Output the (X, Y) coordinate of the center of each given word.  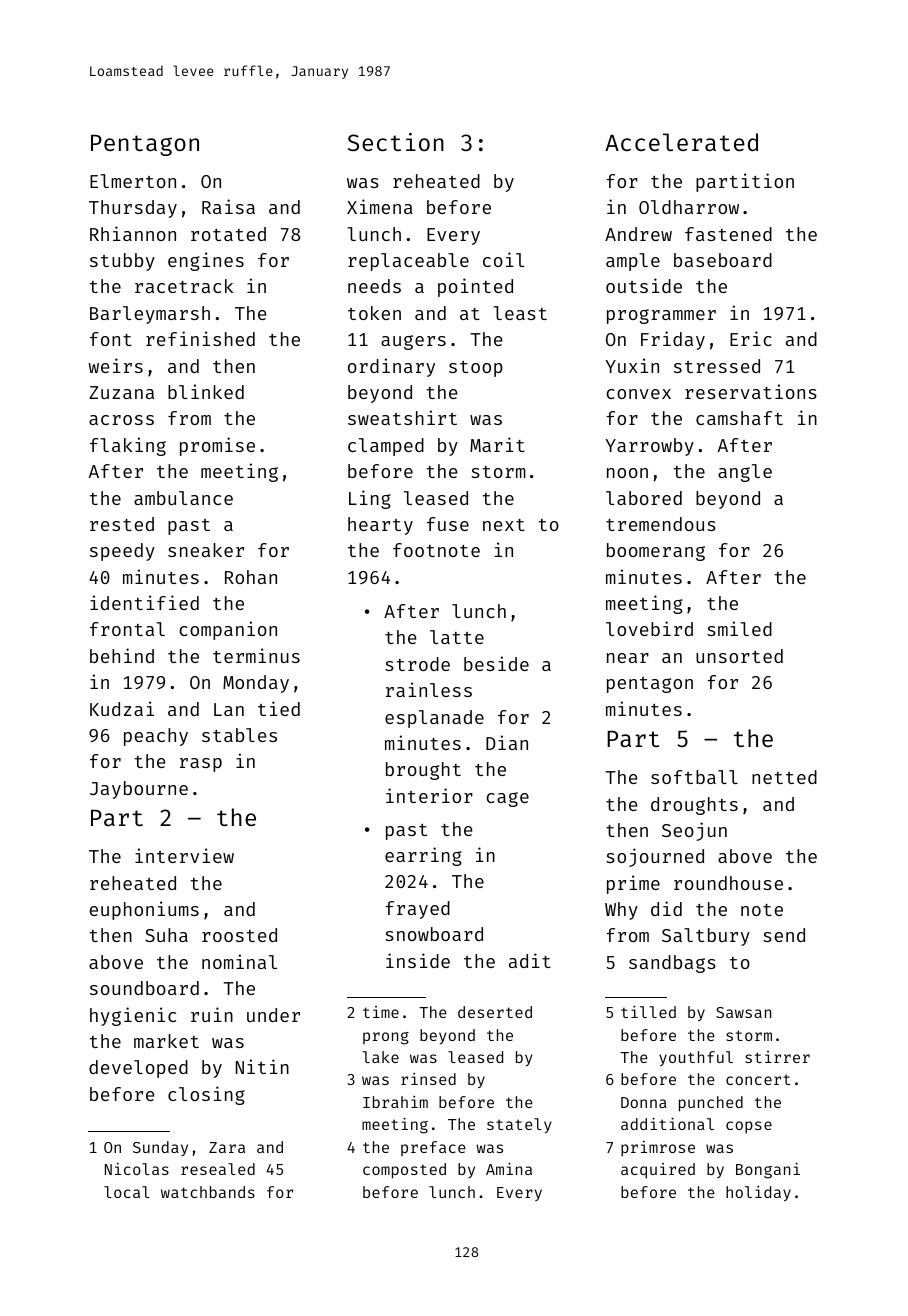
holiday (758, 1193)
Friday (673, 340)
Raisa (228, 206)
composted (404, 1171)
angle (745, 473)
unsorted (739, 656)
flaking (128, 446)
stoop (476, 369)
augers (413, 342)
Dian (507, 742)
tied (279, 708)
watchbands (208, 1192)
